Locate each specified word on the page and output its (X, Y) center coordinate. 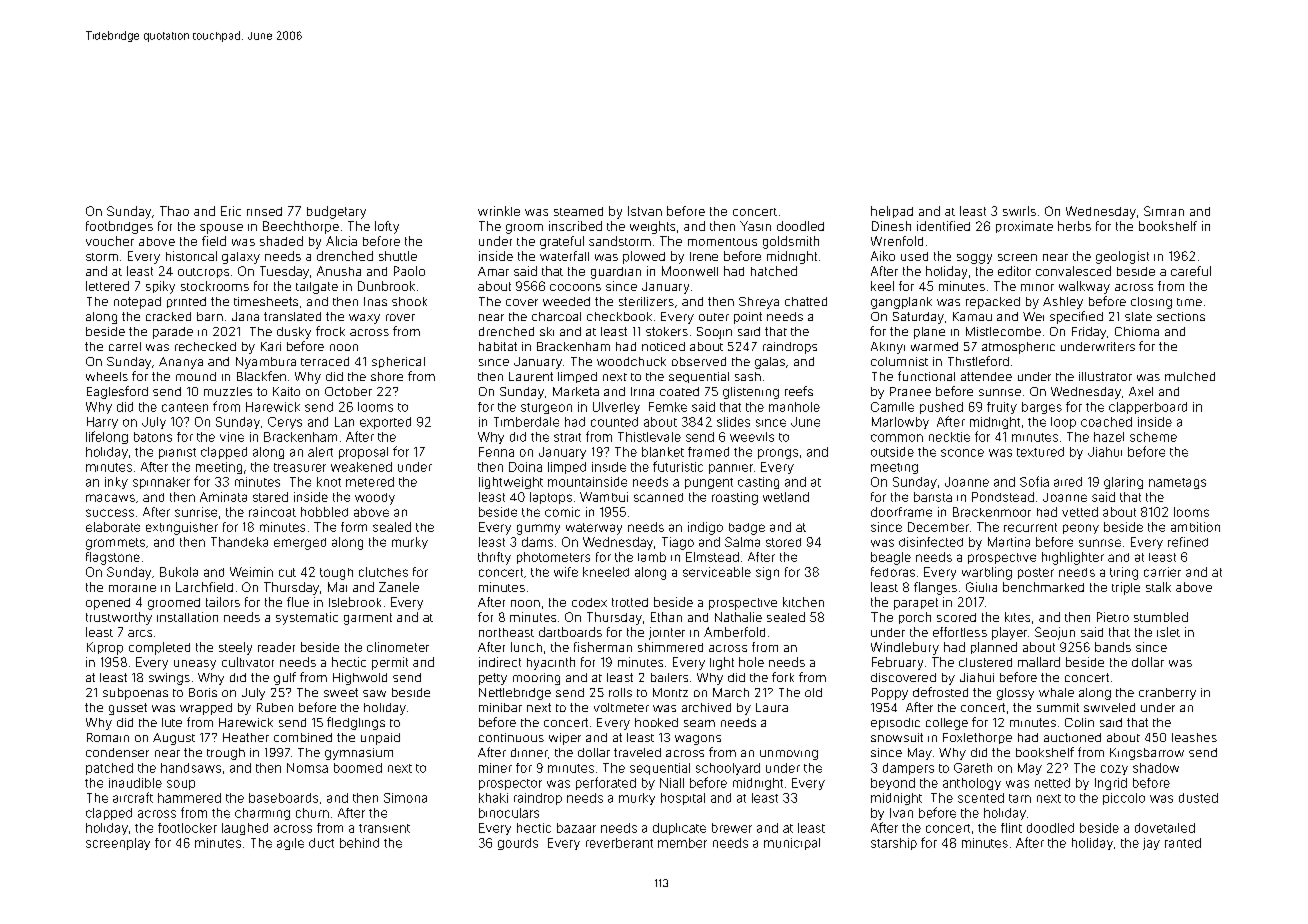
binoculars (509, 813)
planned (994, 648)
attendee (986, 376)
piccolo (1124, 799)
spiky (160, 287)
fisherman (603, 647)
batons (153, 437)
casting (758, 483)
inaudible (135, 783)
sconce (962, 453)
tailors (223, 602)
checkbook (619, 316)
